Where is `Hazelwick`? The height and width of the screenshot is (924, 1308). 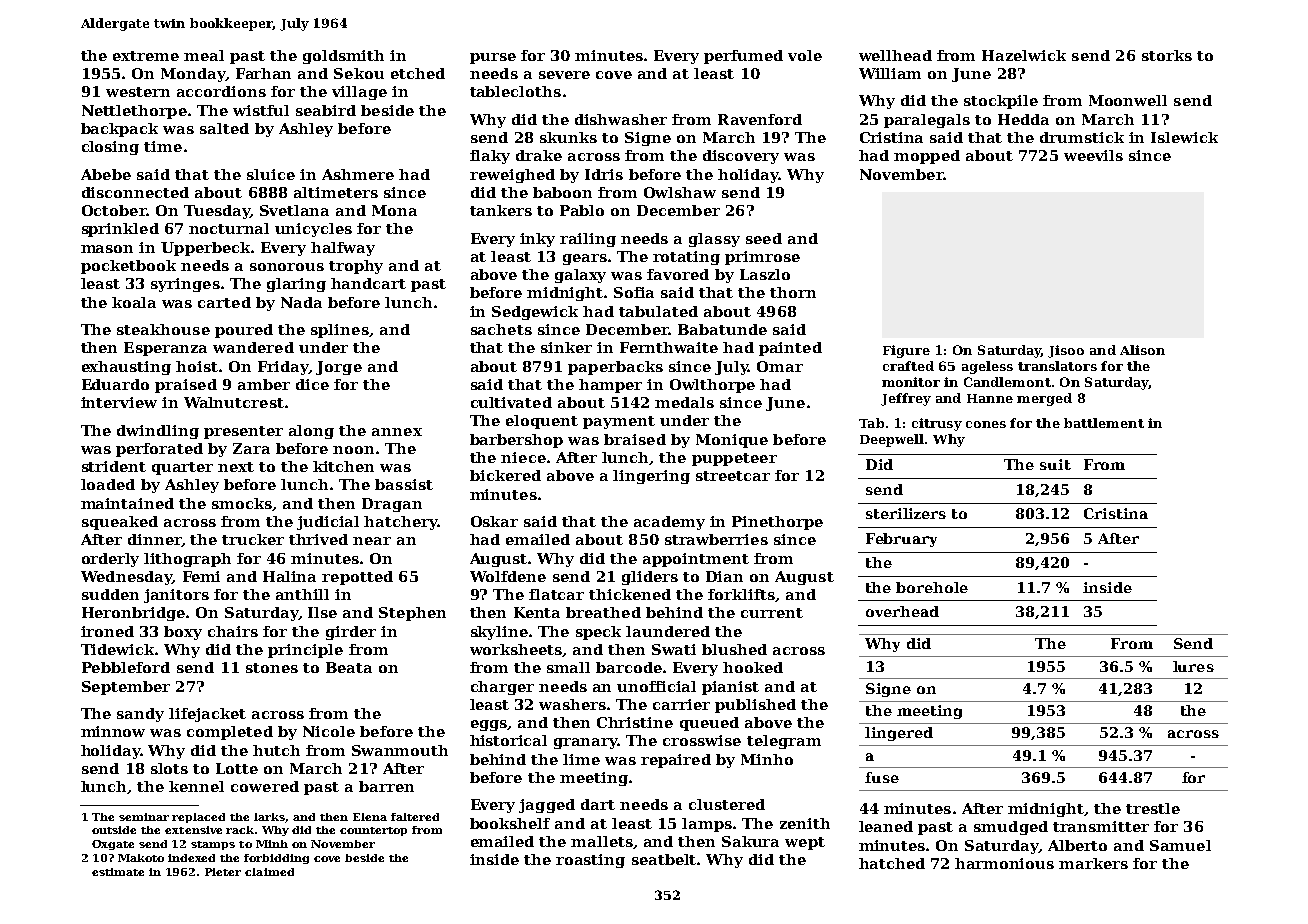
Hazelwick is located at coordinates (1024, 55).
